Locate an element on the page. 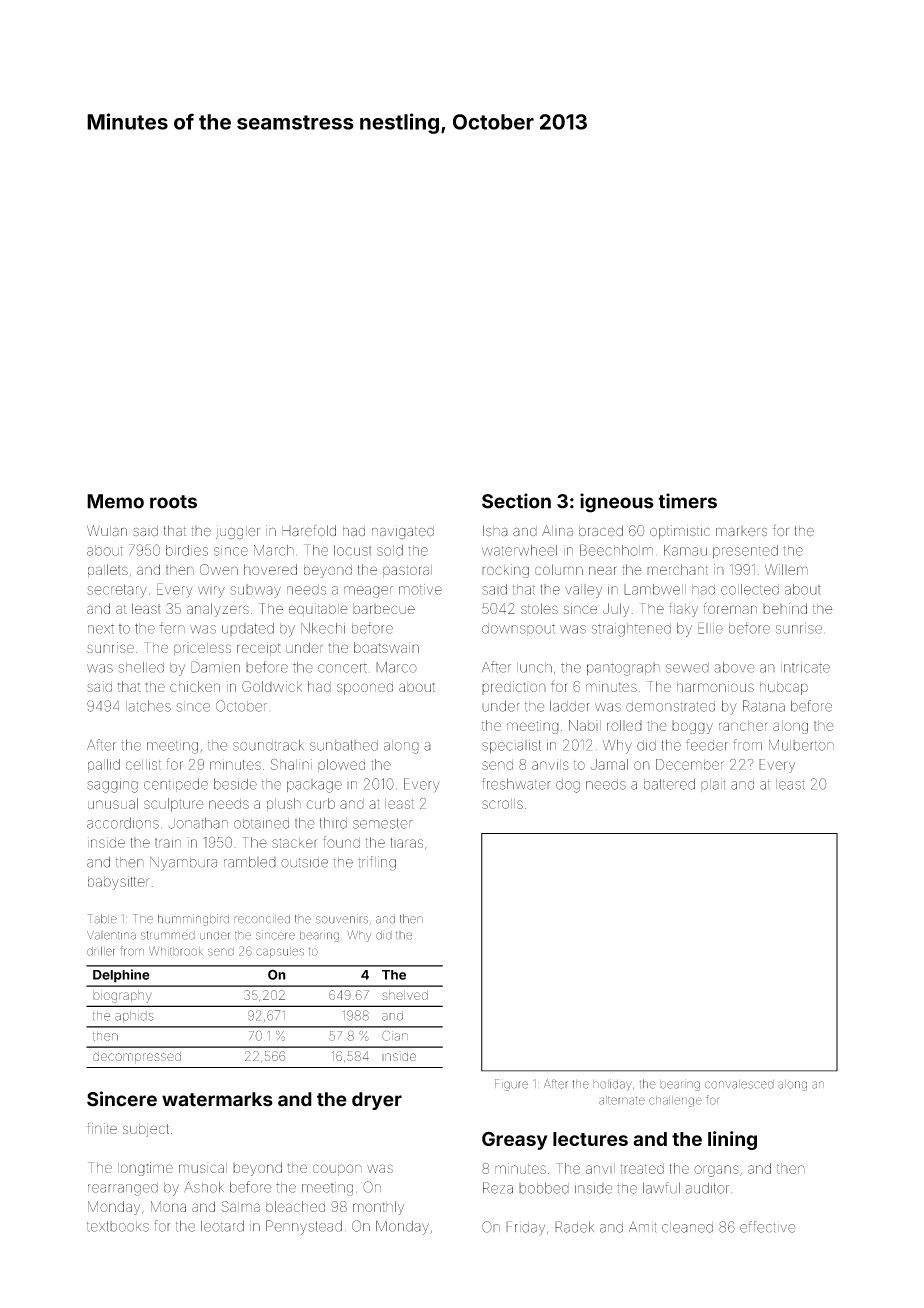 Image resolution: width=924 pixels, height=1308 pixels. subway is located at coordinates (255, 591).
